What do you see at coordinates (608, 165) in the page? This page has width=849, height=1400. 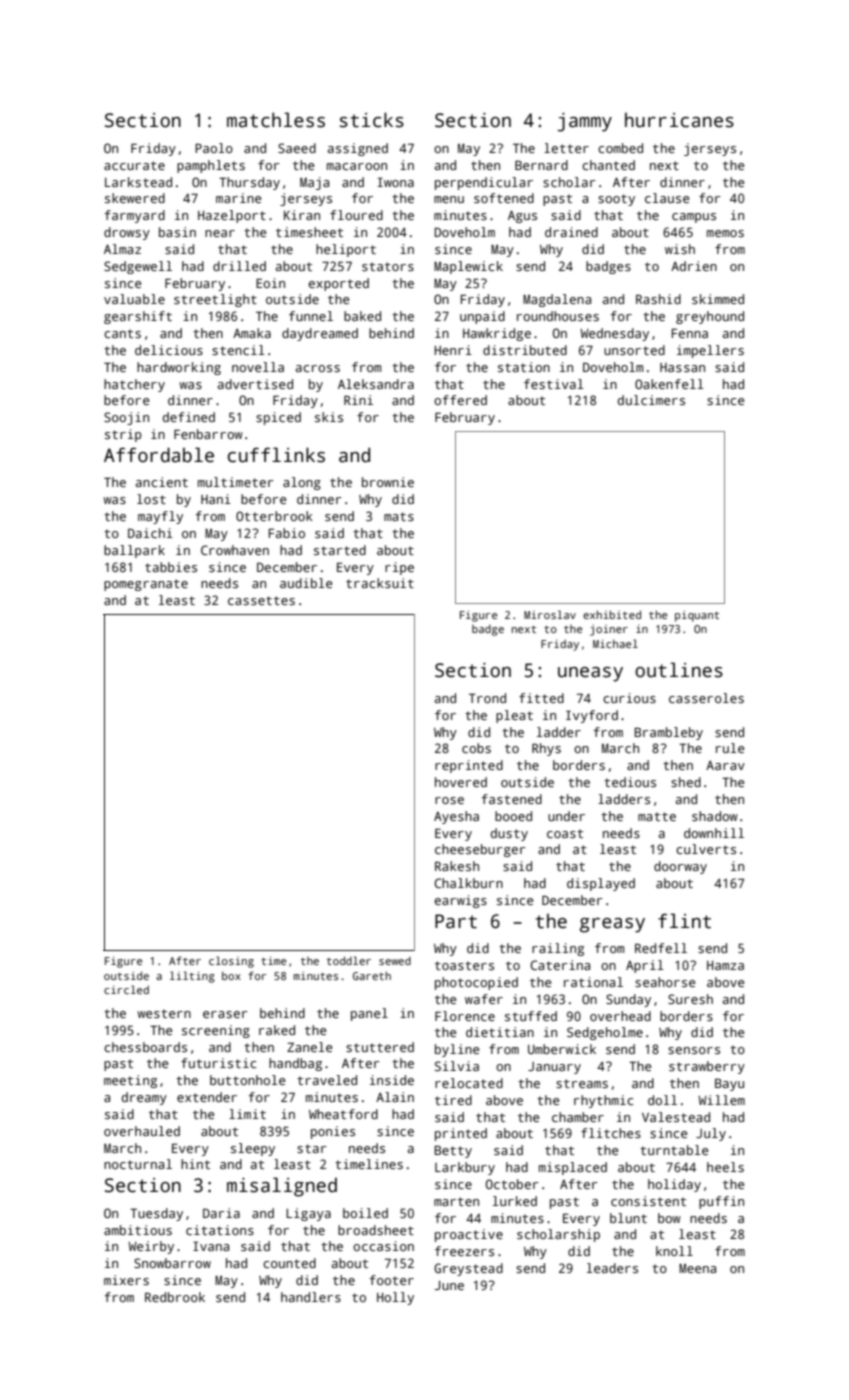 I see `chanted` at bounding box center [608, 165].
